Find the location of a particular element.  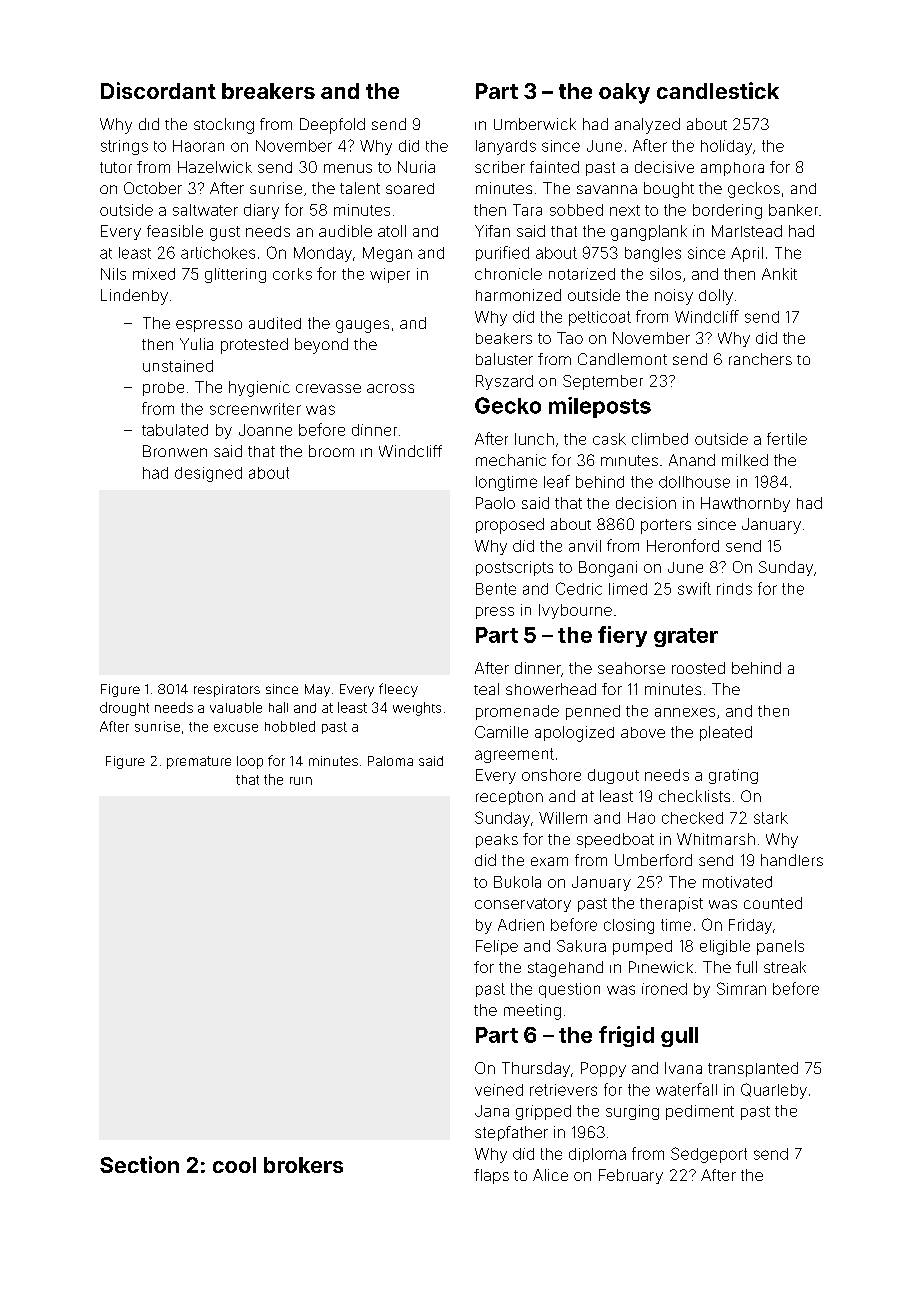

stocking is located at coordinates (224, 126).
